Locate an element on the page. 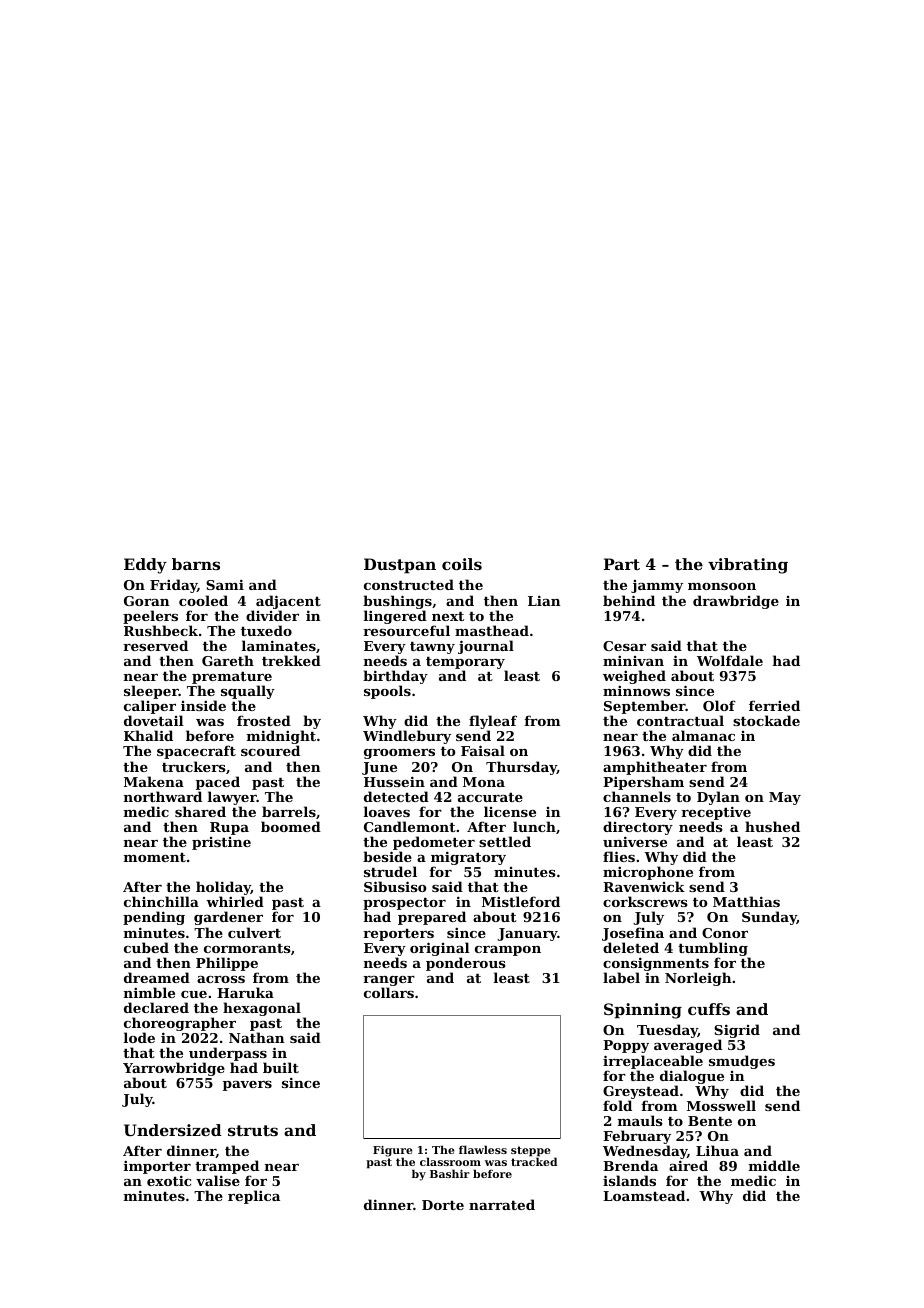 The image size is (924, 1308). Poppy is located at coordinates (626, 1046).
